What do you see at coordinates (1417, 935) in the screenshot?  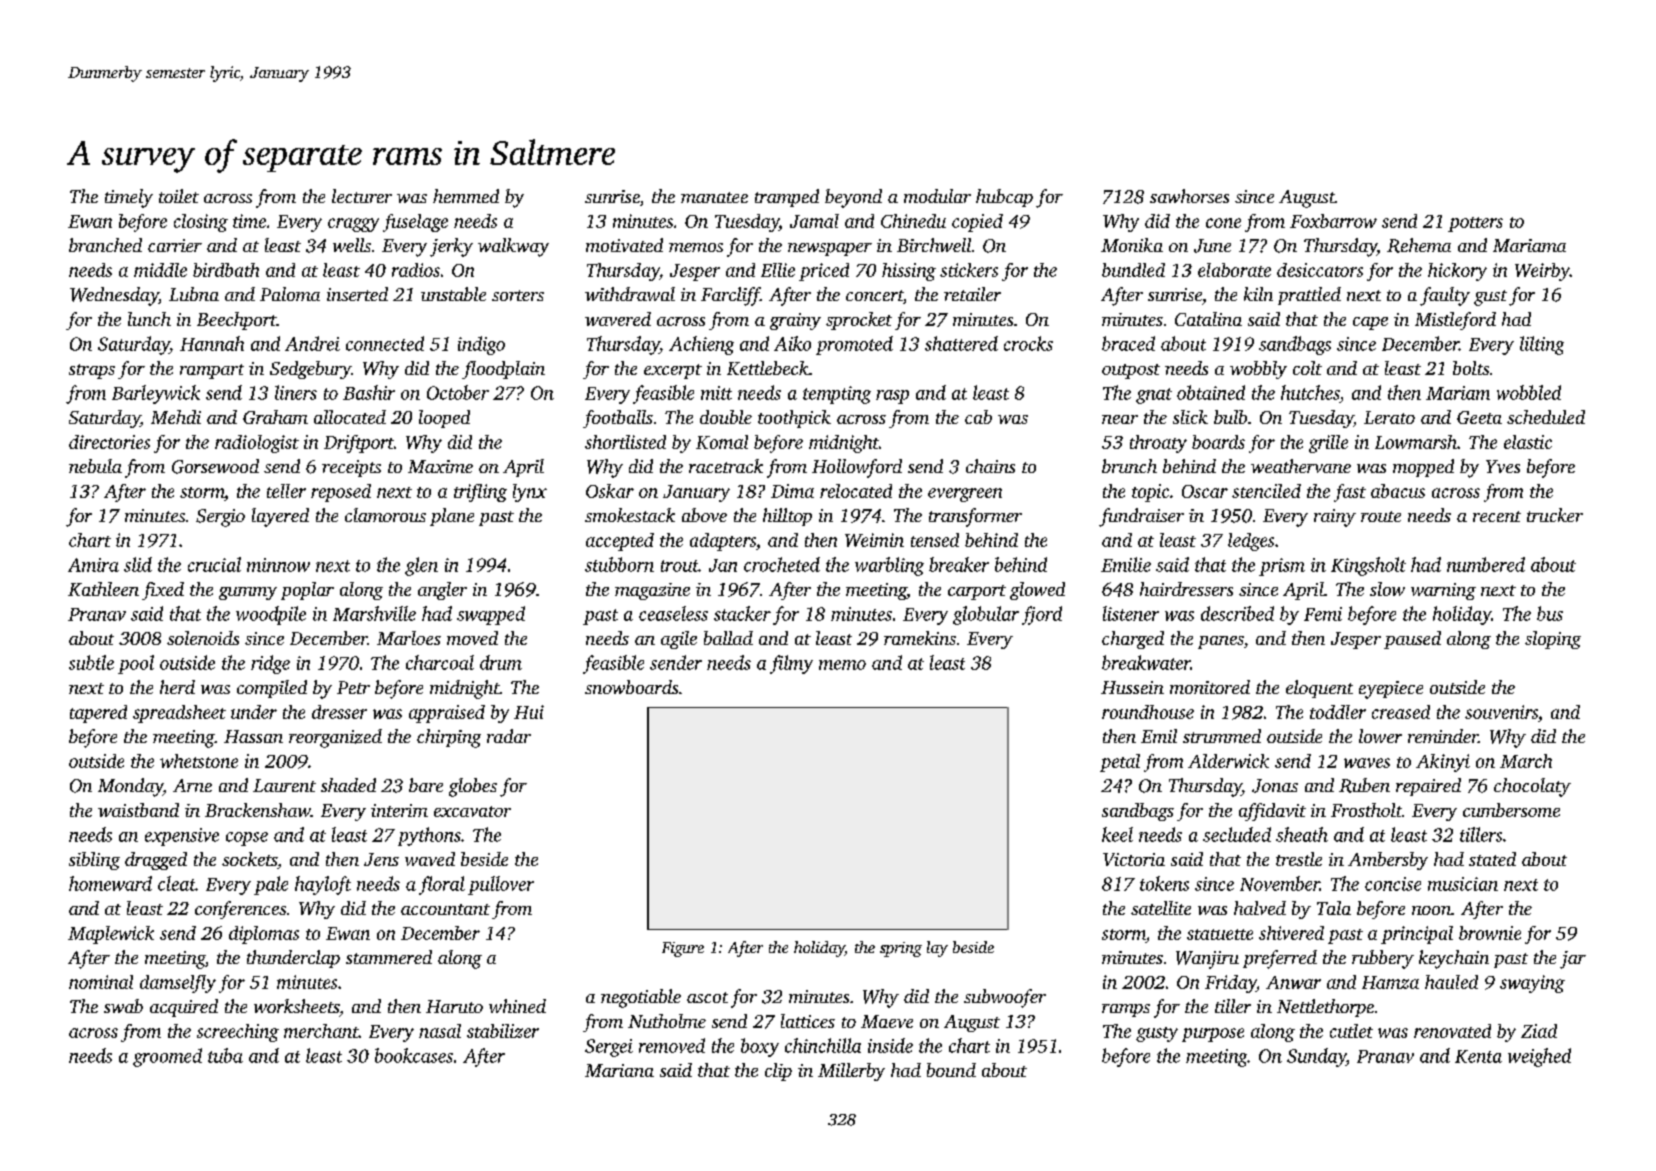 I see `principal` at bounding box center [1417, 935].
